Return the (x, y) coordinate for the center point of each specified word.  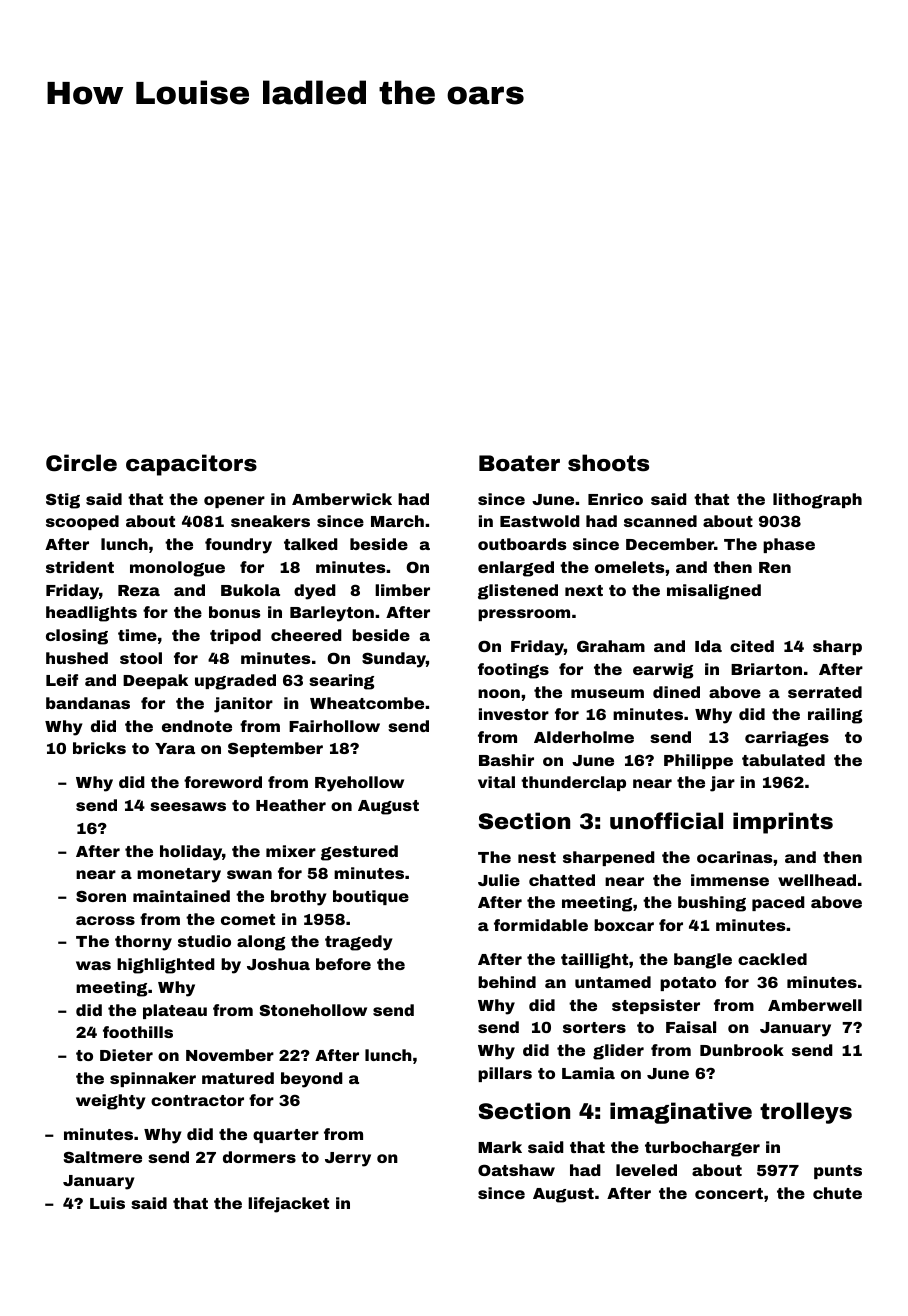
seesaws (188, 806)
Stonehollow (313, 1010)
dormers (259, 1157)
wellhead (817, 880)
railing (835, 716)
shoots (608, 463)
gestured (359, 853)
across (105, 920)
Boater (519, 463)
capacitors (191, 465)
